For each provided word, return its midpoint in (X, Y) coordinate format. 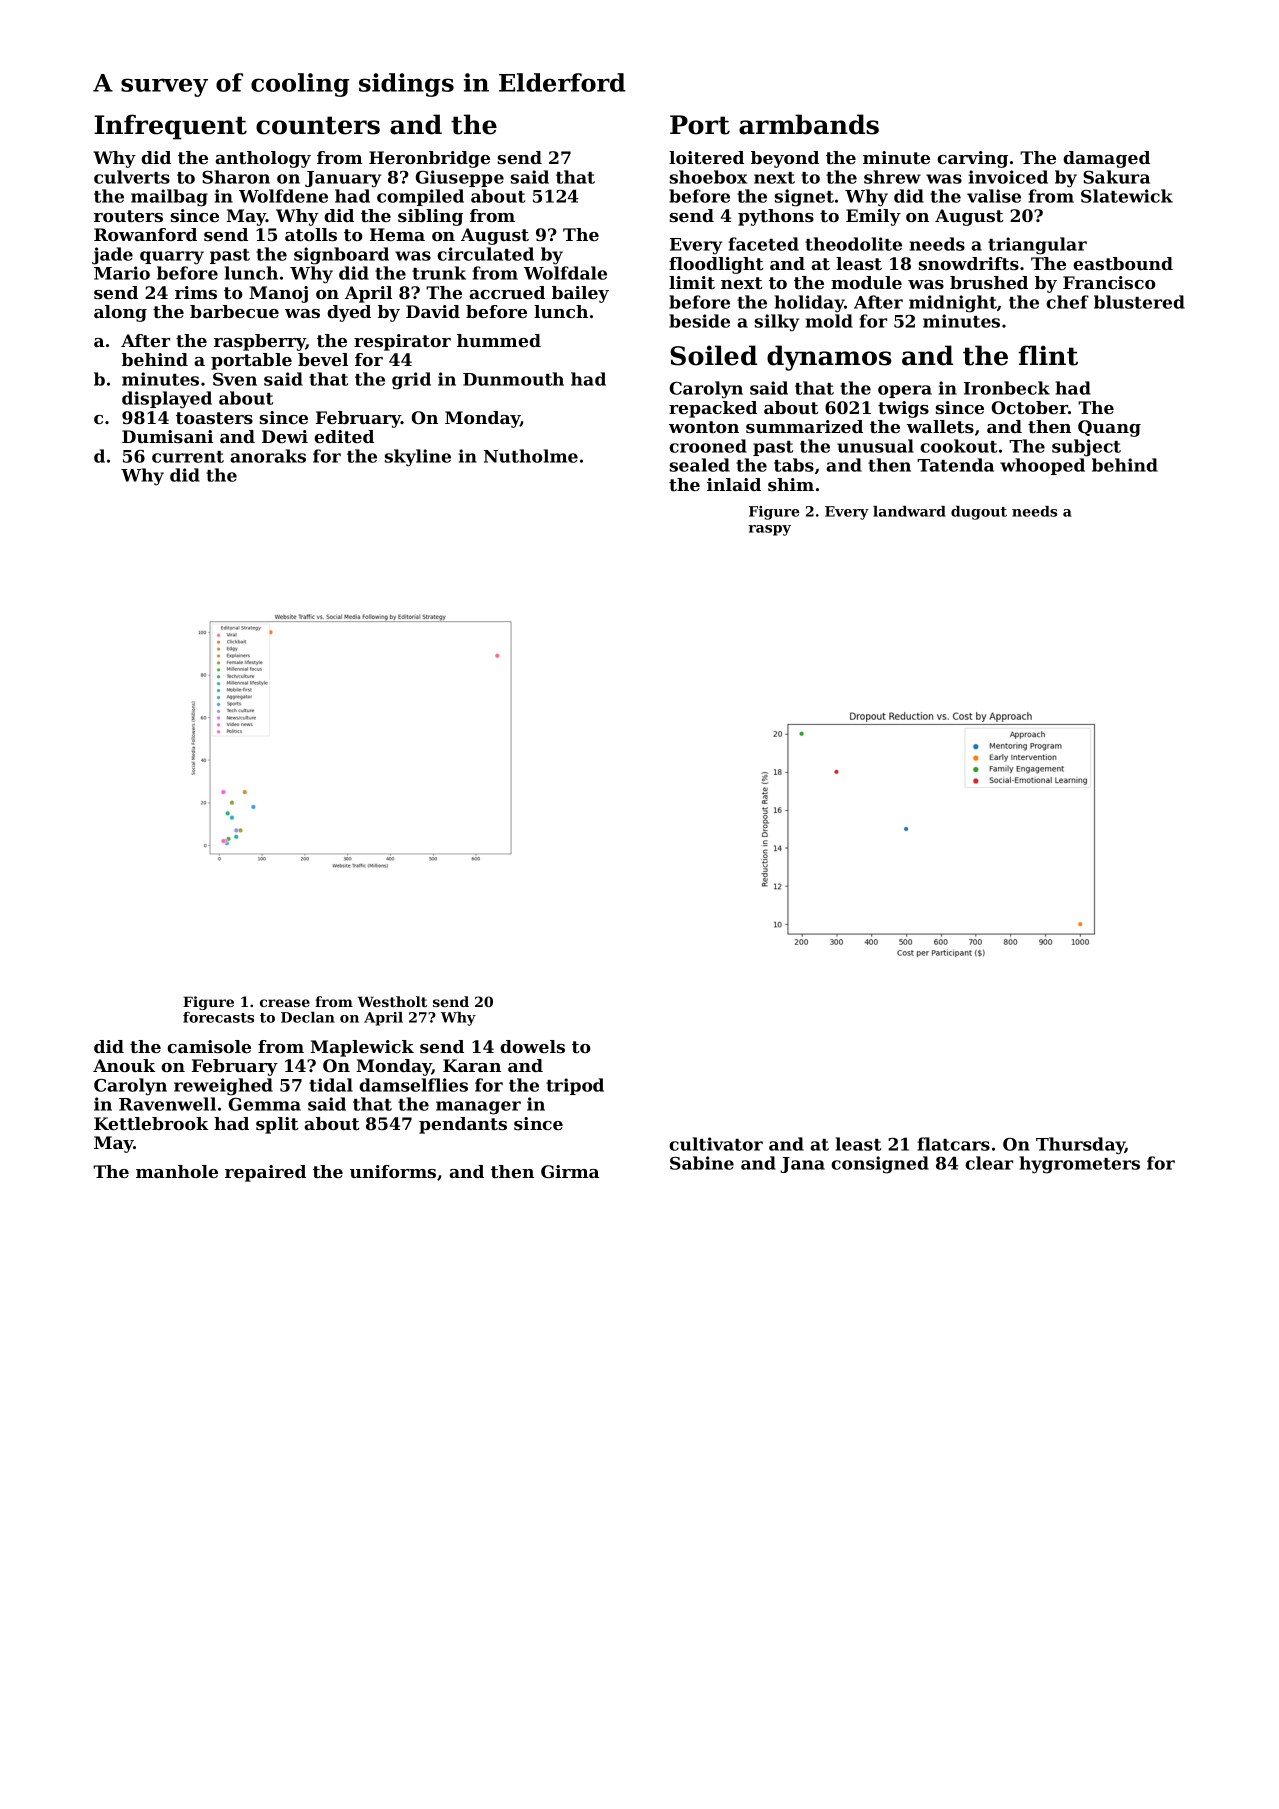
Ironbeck (1007, 388)
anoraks (268, 456)
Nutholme (531, 456)
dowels (532, 1046)
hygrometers (1079, 1165)
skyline (418, 458)
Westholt (392, 1001)
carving (972, 159)
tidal (331, 1085)
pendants (463, 1125)
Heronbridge (429, 159)
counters (318, 125)
